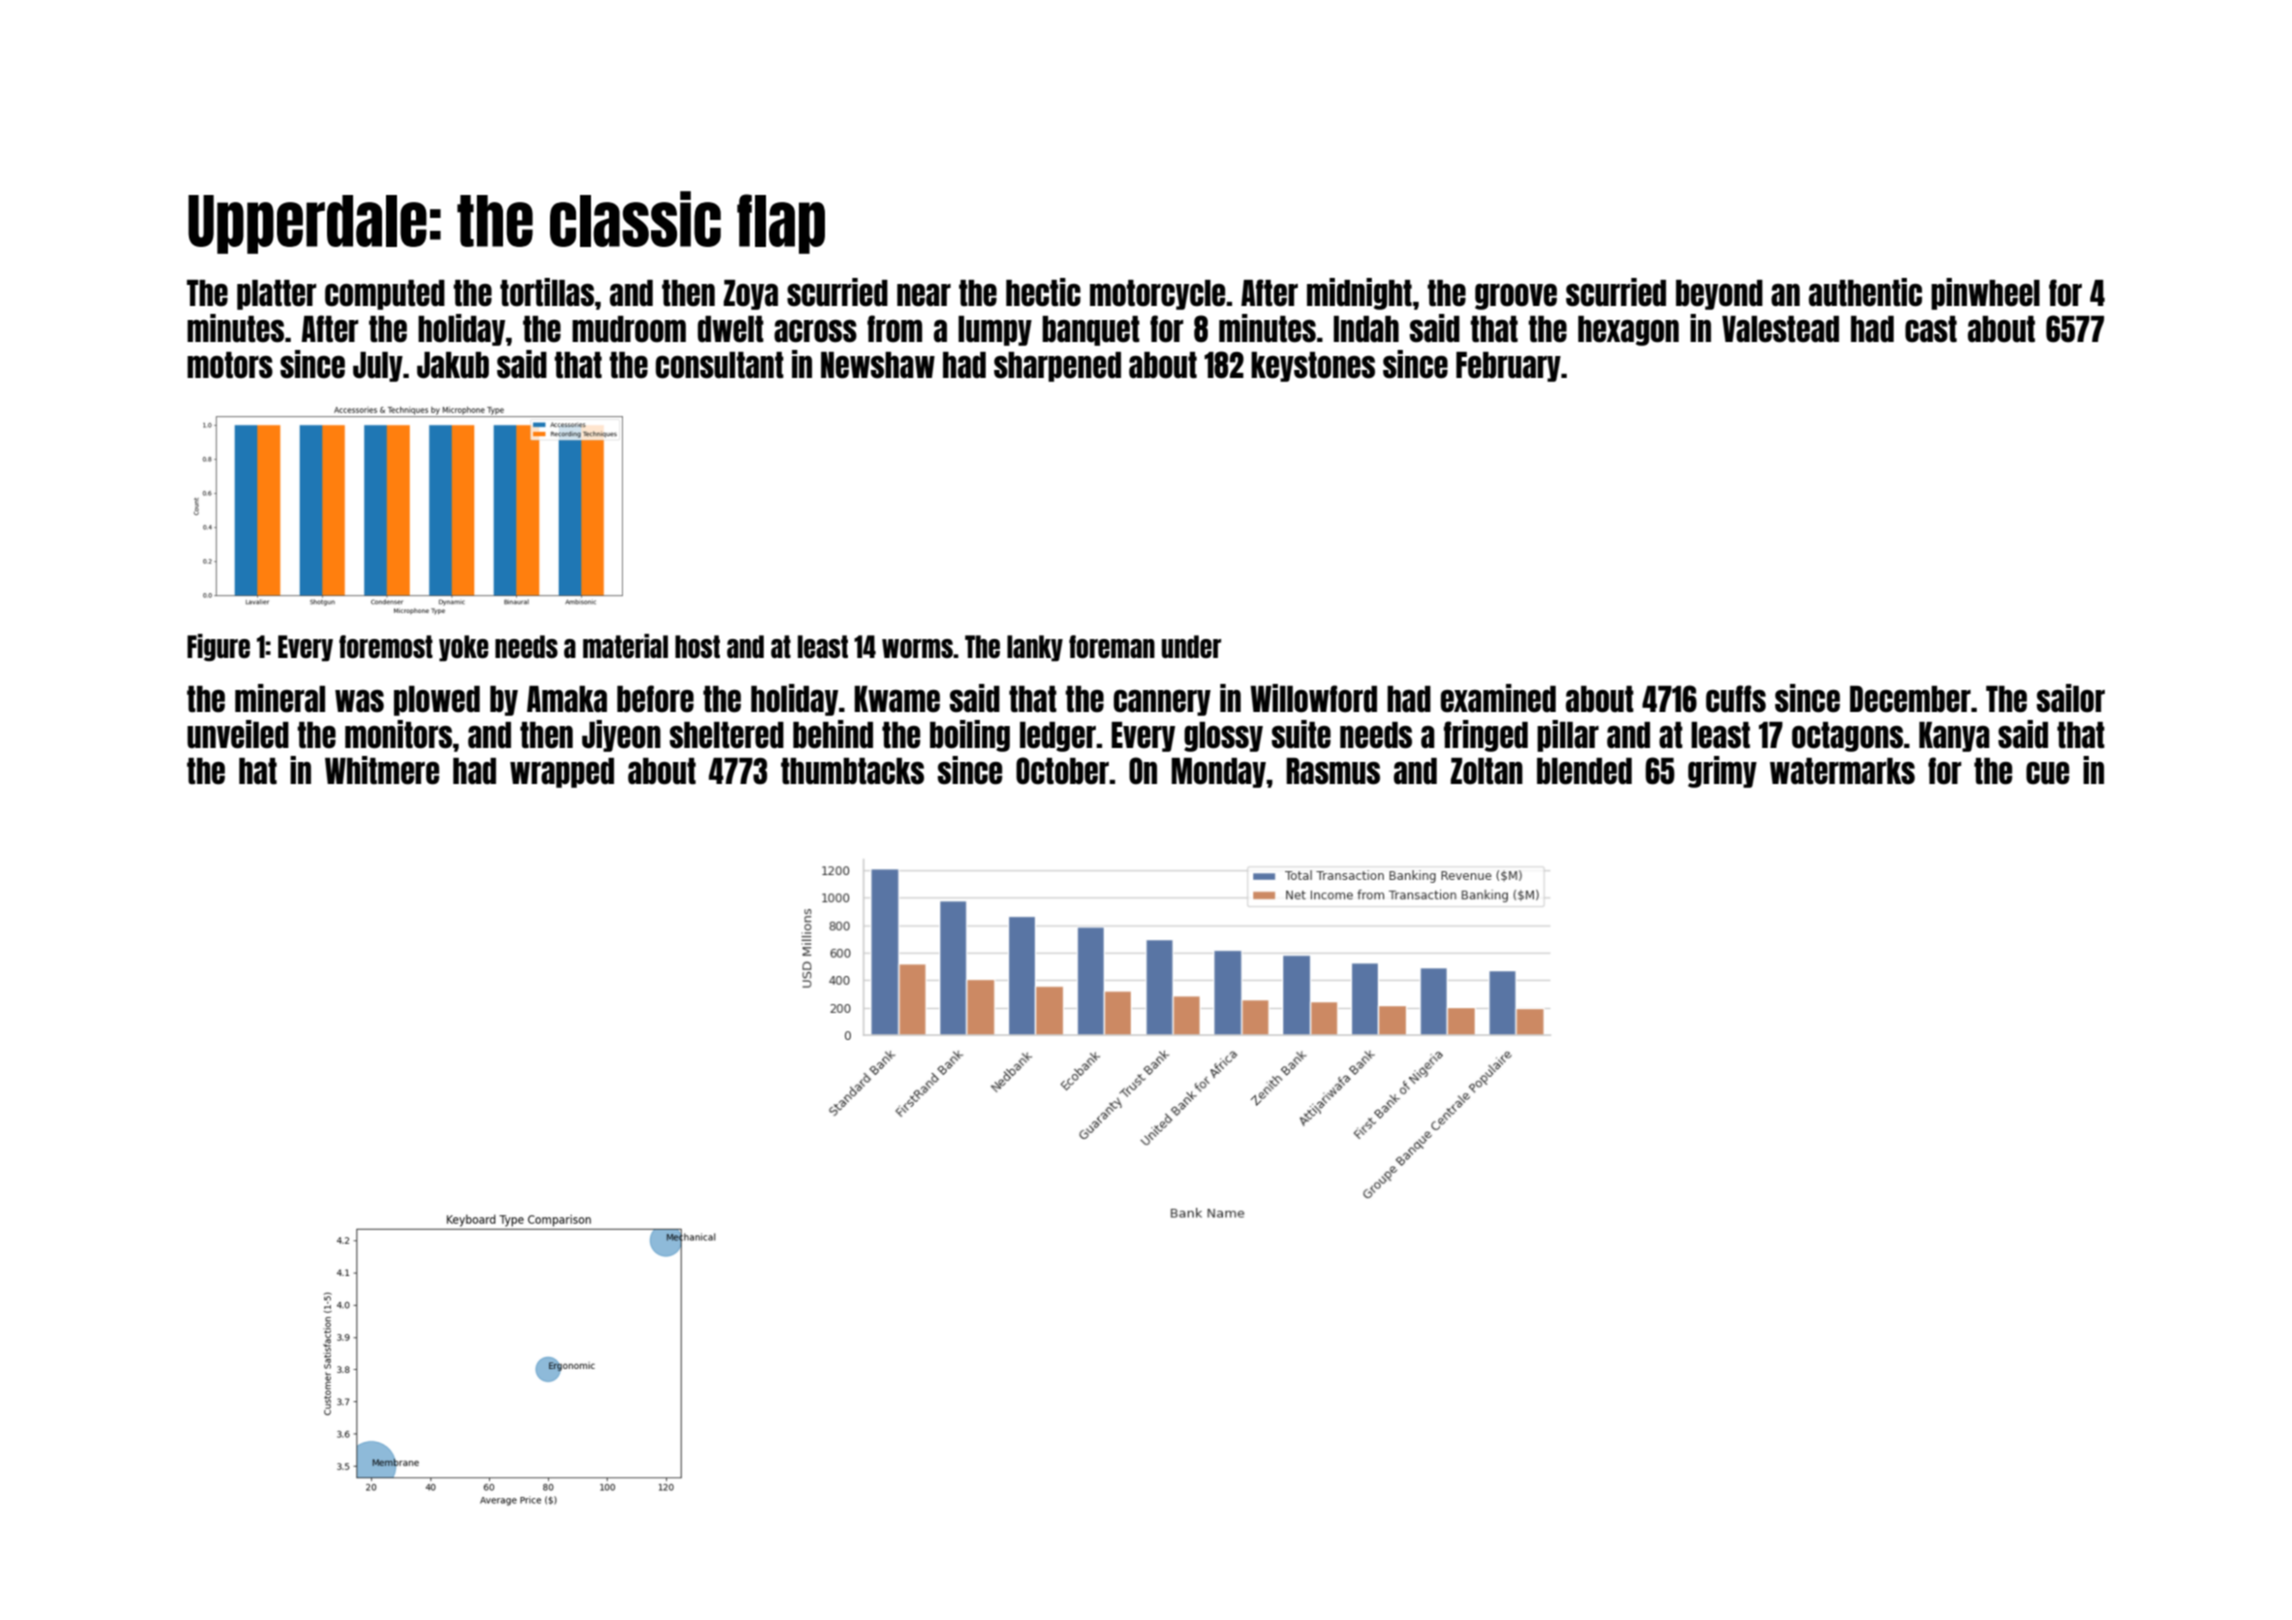  I want to click on motors, so click(230, 365).
